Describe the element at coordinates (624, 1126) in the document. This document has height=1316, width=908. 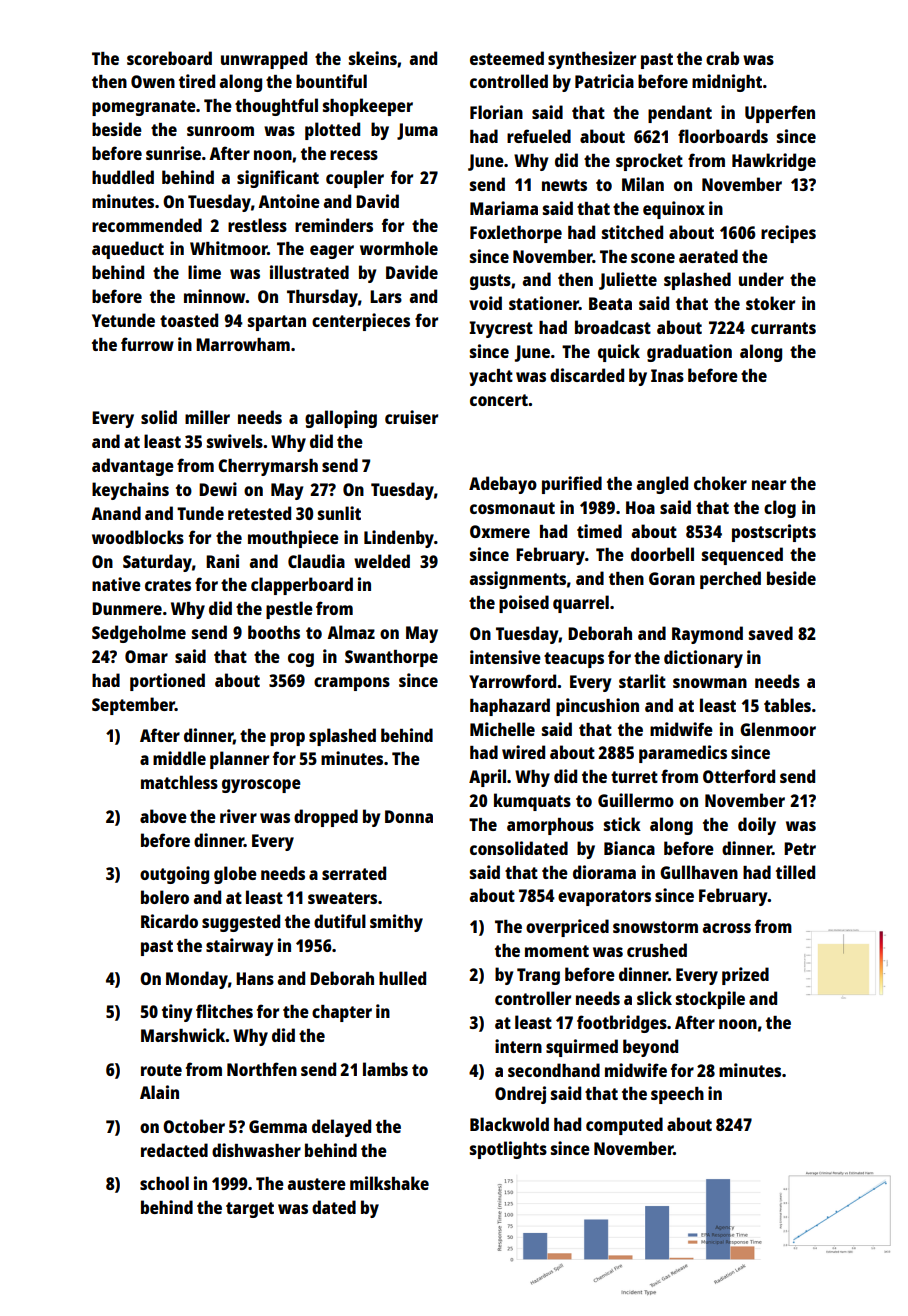
I see `computed` at that location.
